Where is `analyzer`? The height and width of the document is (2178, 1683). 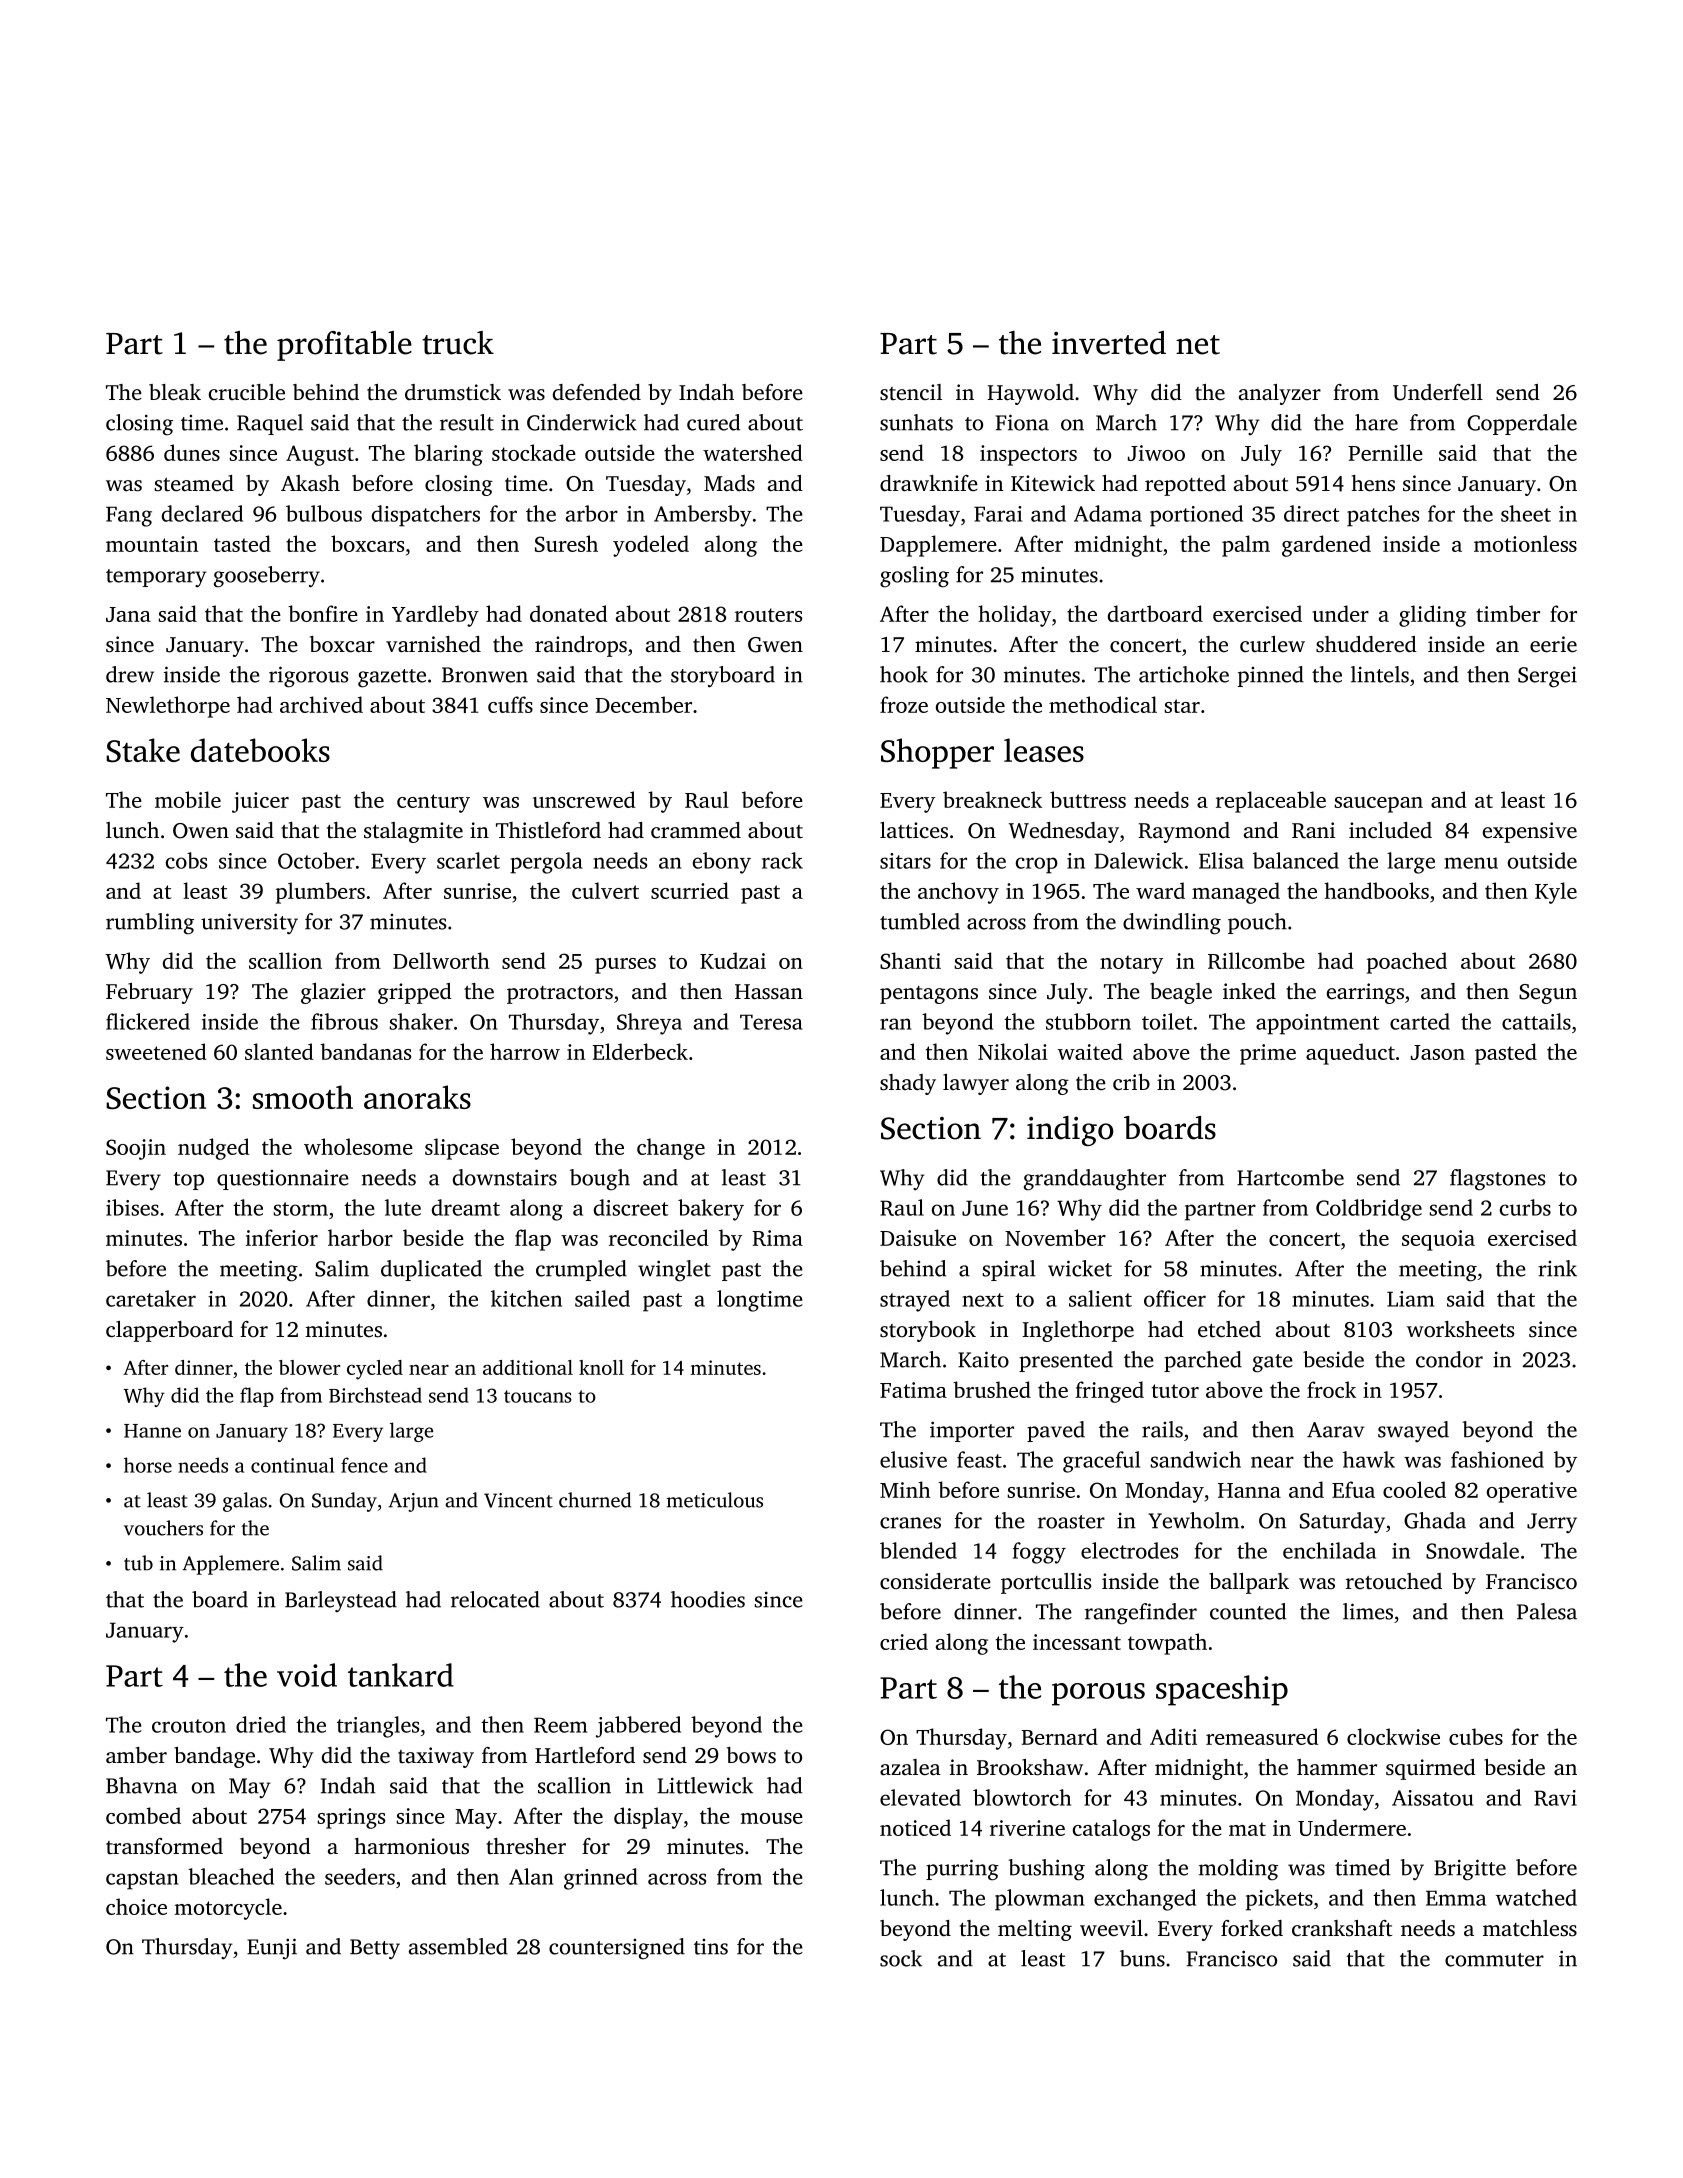 analyzer is located at coordinates (1280, 394).
